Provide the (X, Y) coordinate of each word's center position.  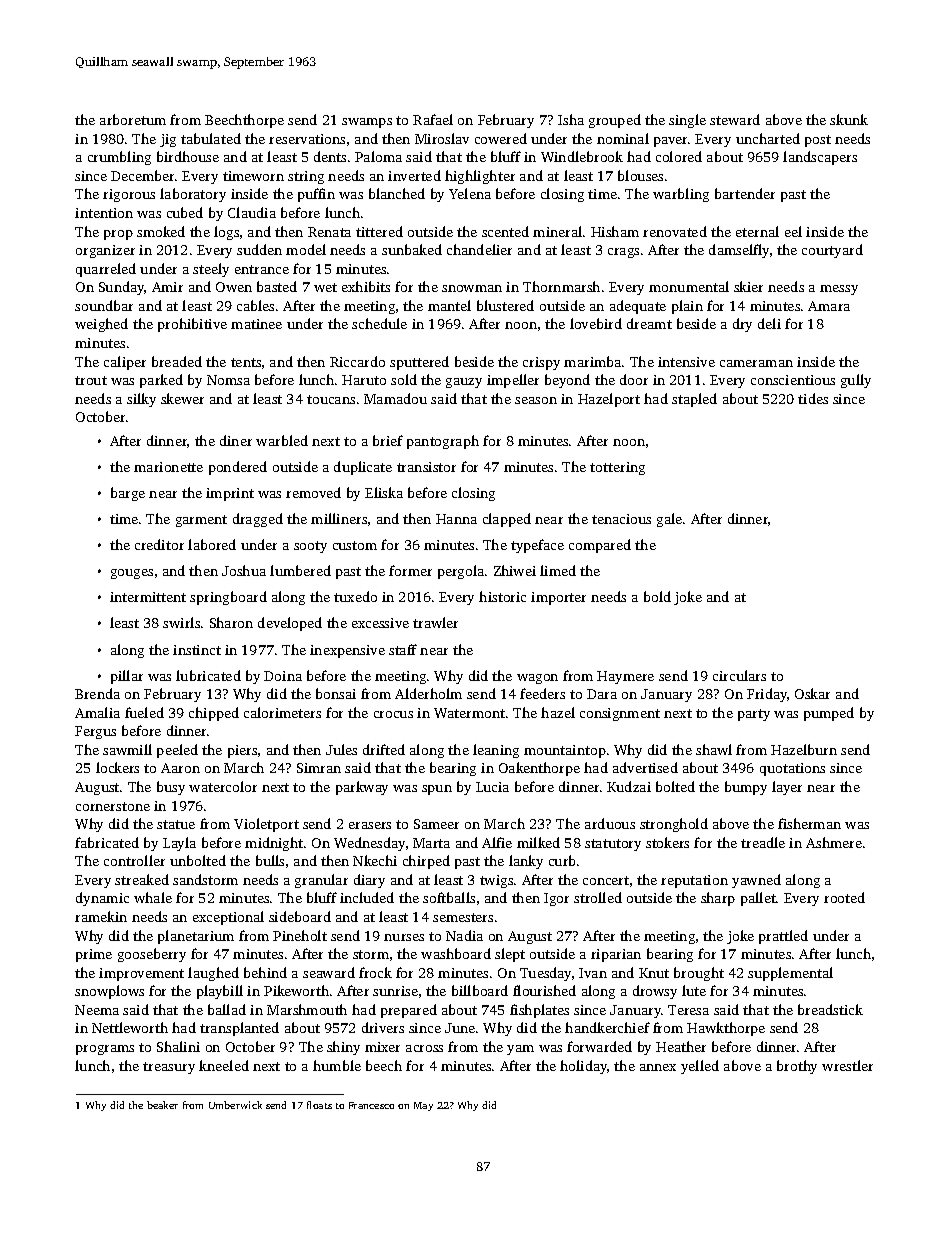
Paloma (378, 156)
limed (558, 570)
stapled (694, 400)
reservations (307, 139)
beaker (162, 1105)
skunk (849, 119)
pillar (127, 677)
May (423, 1106)
